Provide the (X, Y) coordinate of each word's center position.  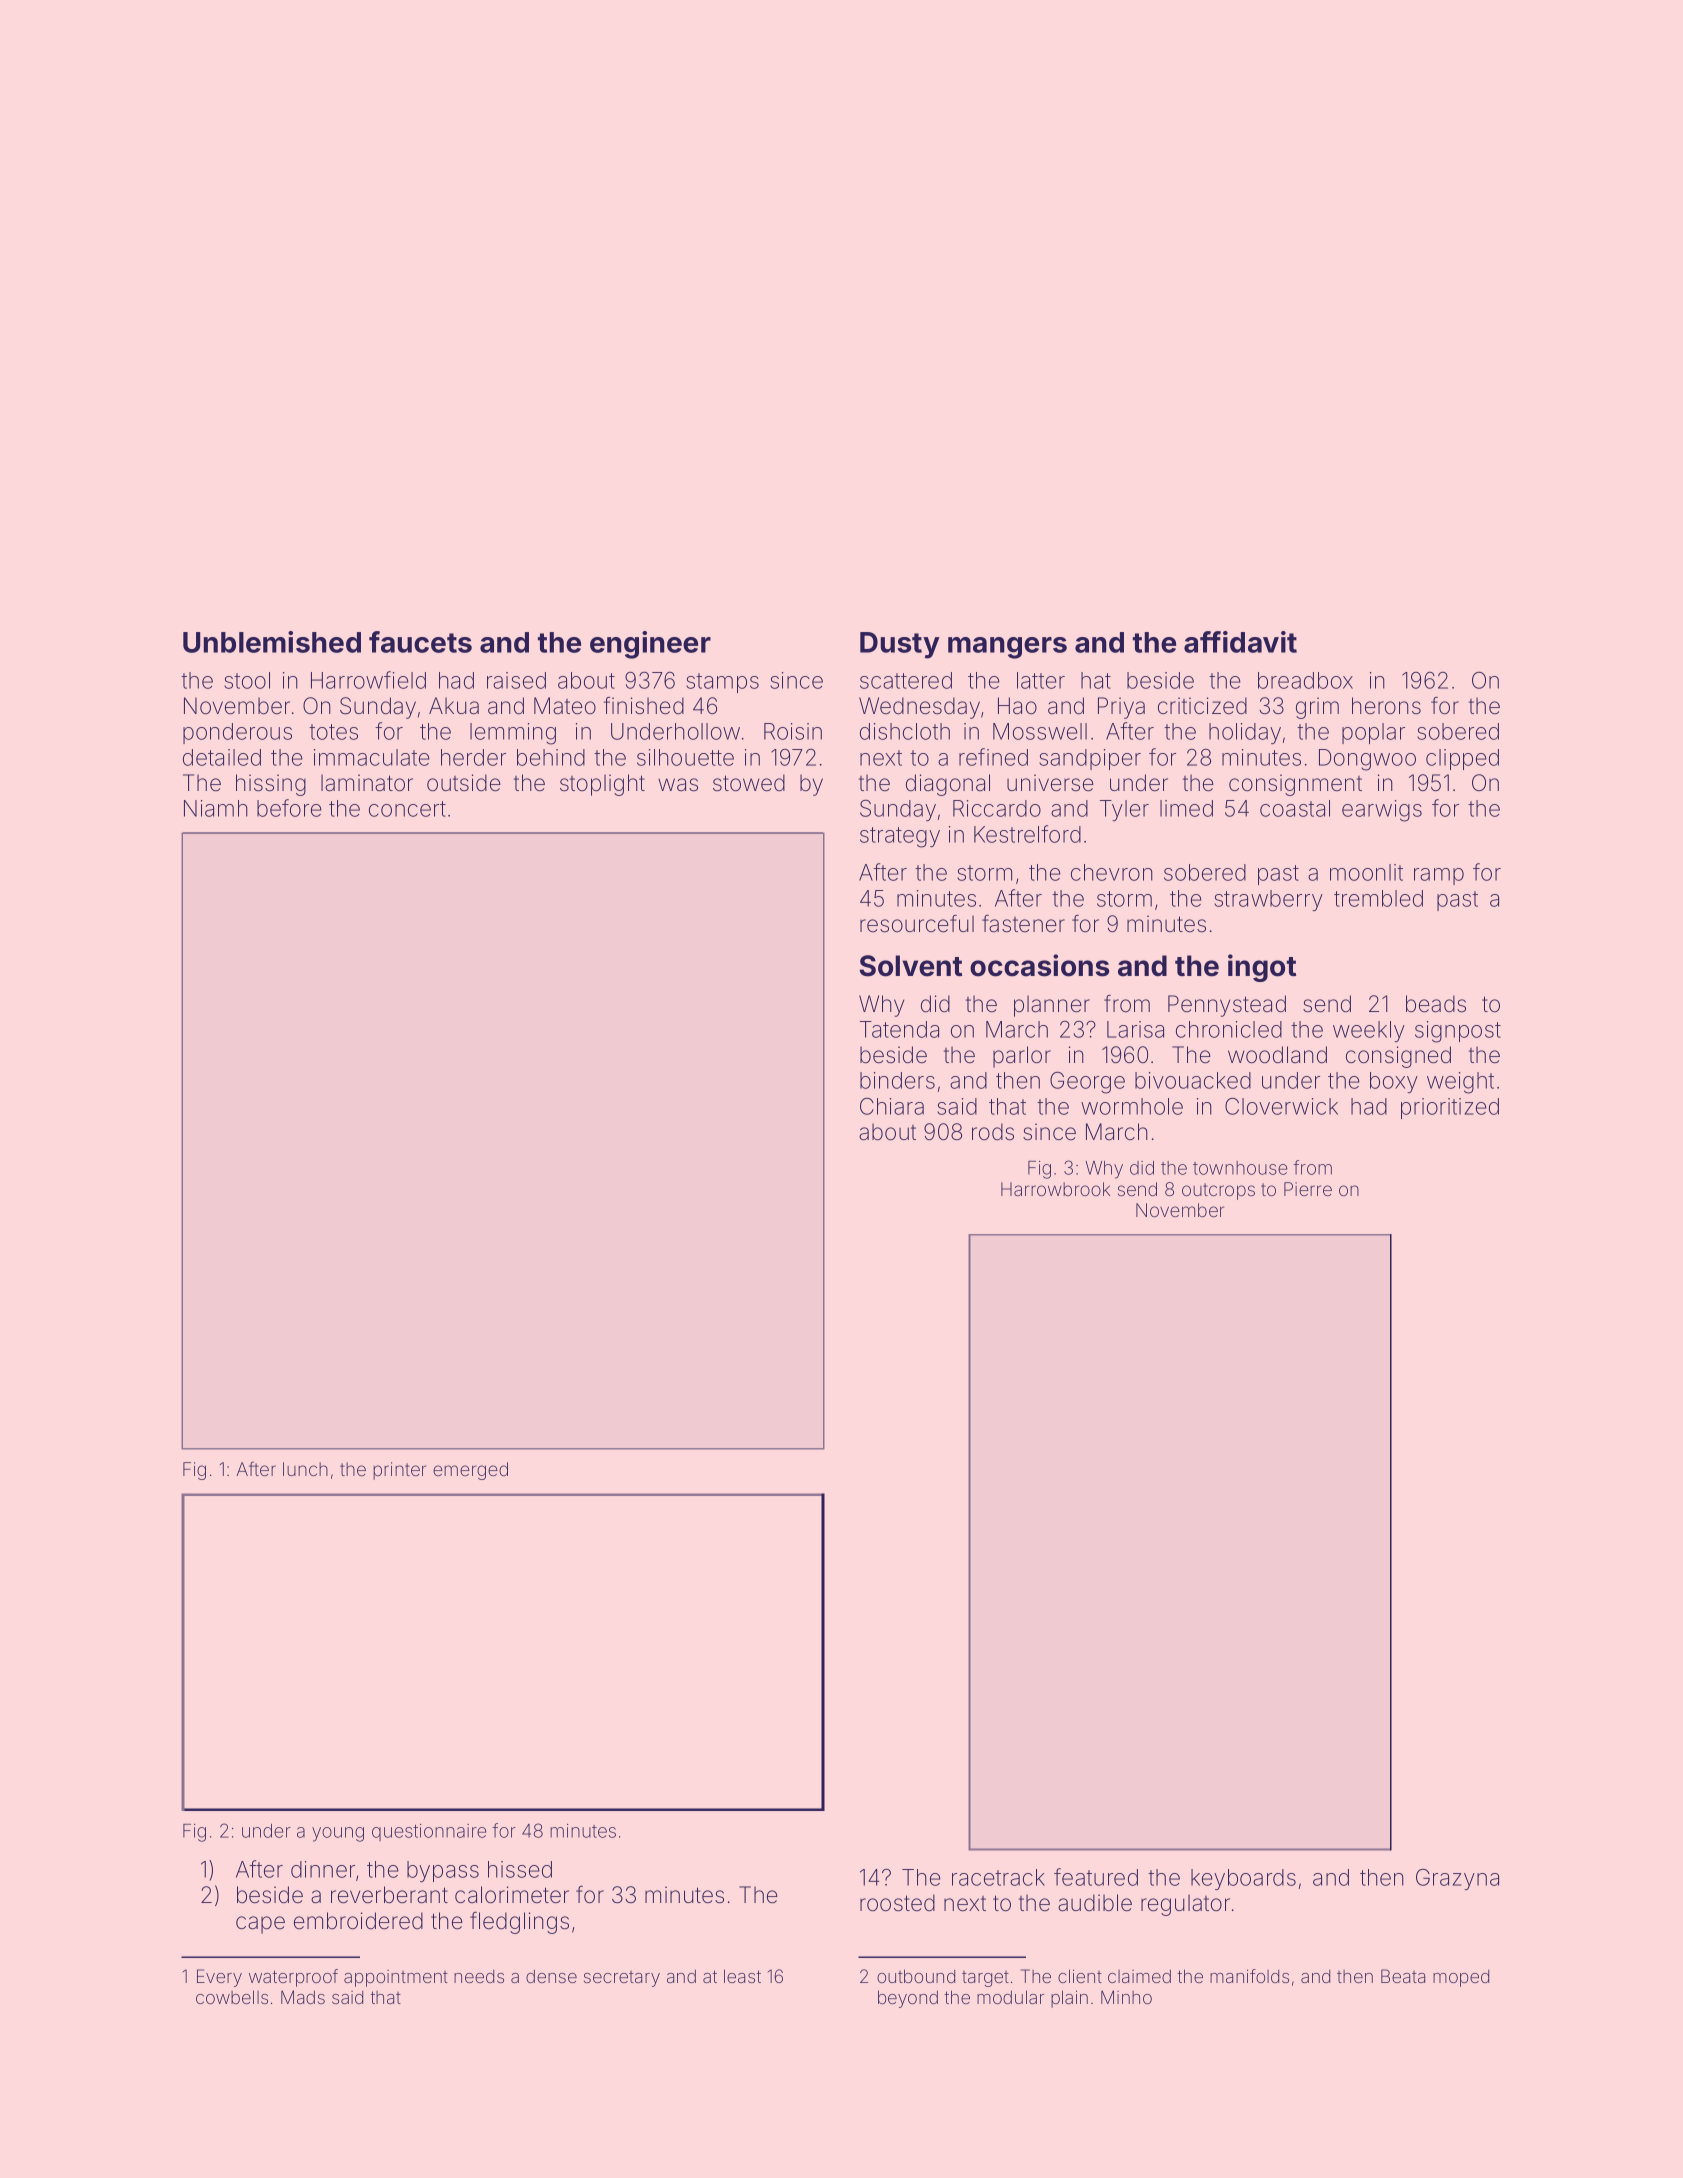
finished (644, 706)
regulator (1185, 1905)
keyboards (1243, 1879)
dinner (323, 1869)
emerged (470, 1471)
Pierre (1308, 1189)
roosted (897, 1903)
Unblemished (272, 642)
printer (399, 1471)
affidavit (1240, 642)
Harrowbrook (1055, 1189)
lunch (305, 1469)
